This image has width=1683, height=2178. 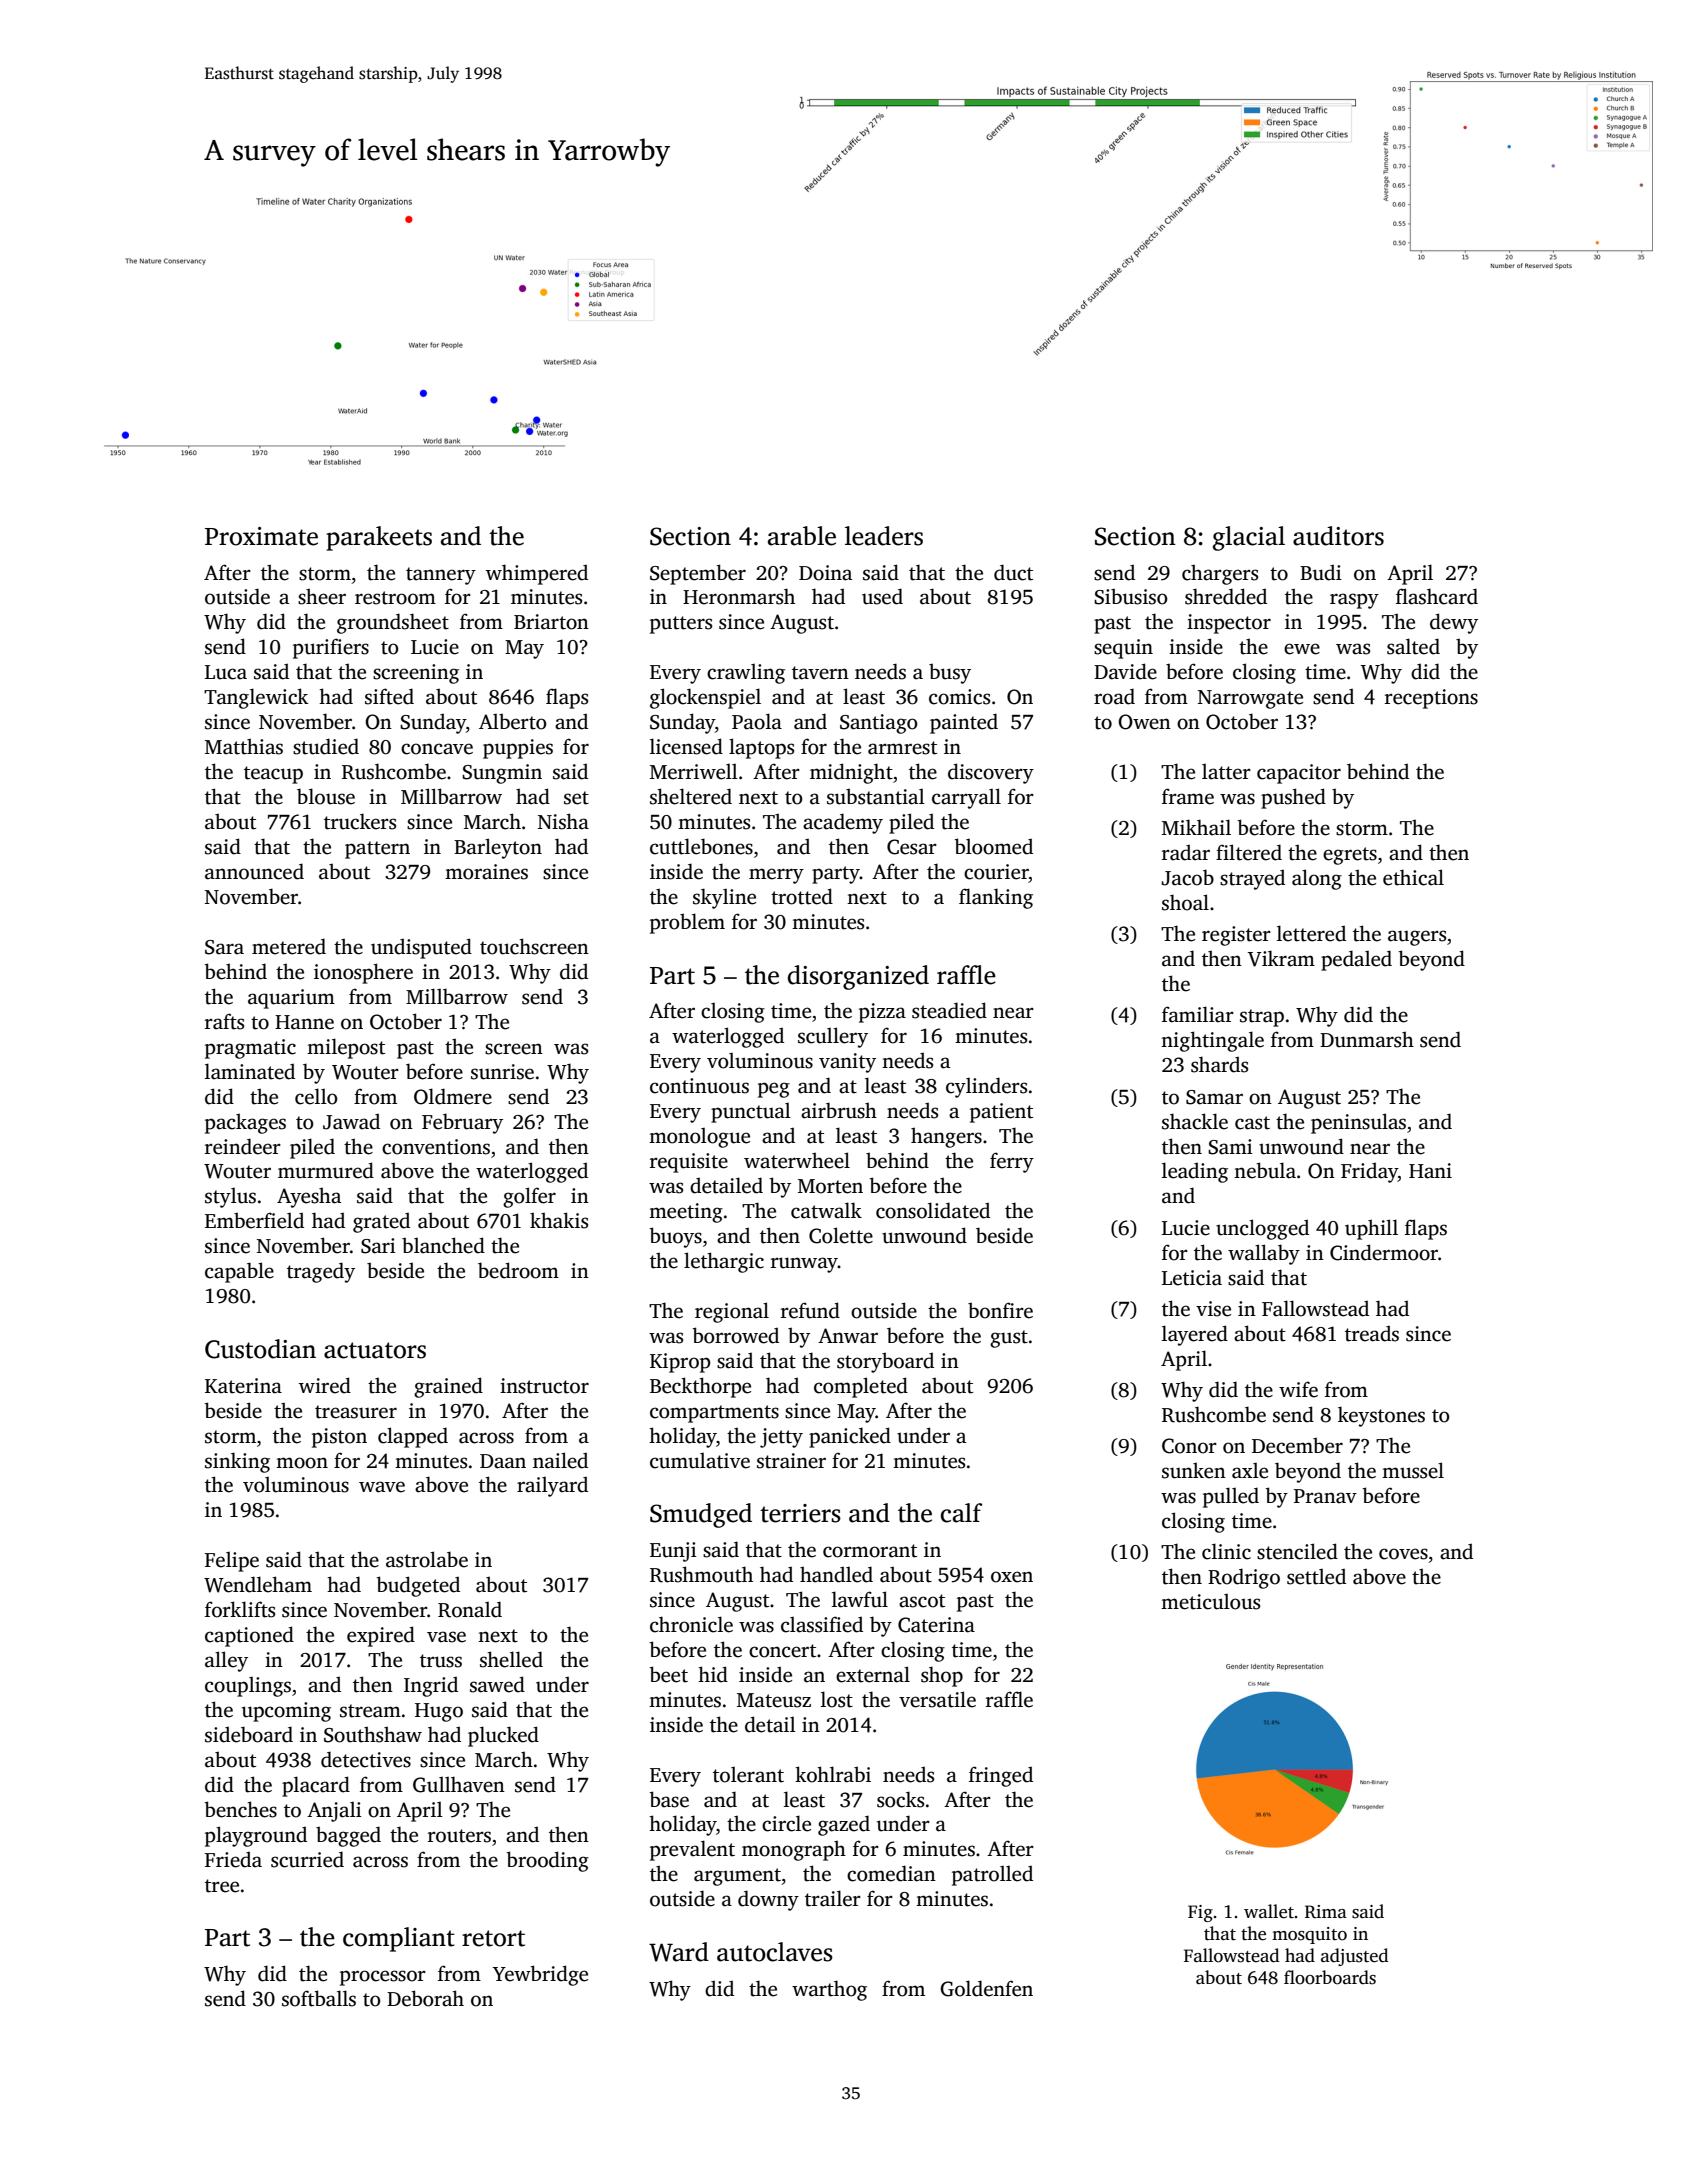 What do you see at coordinates (692, 1850) in the image?
I see `prevalent` at bounding box center [692, 1850].
